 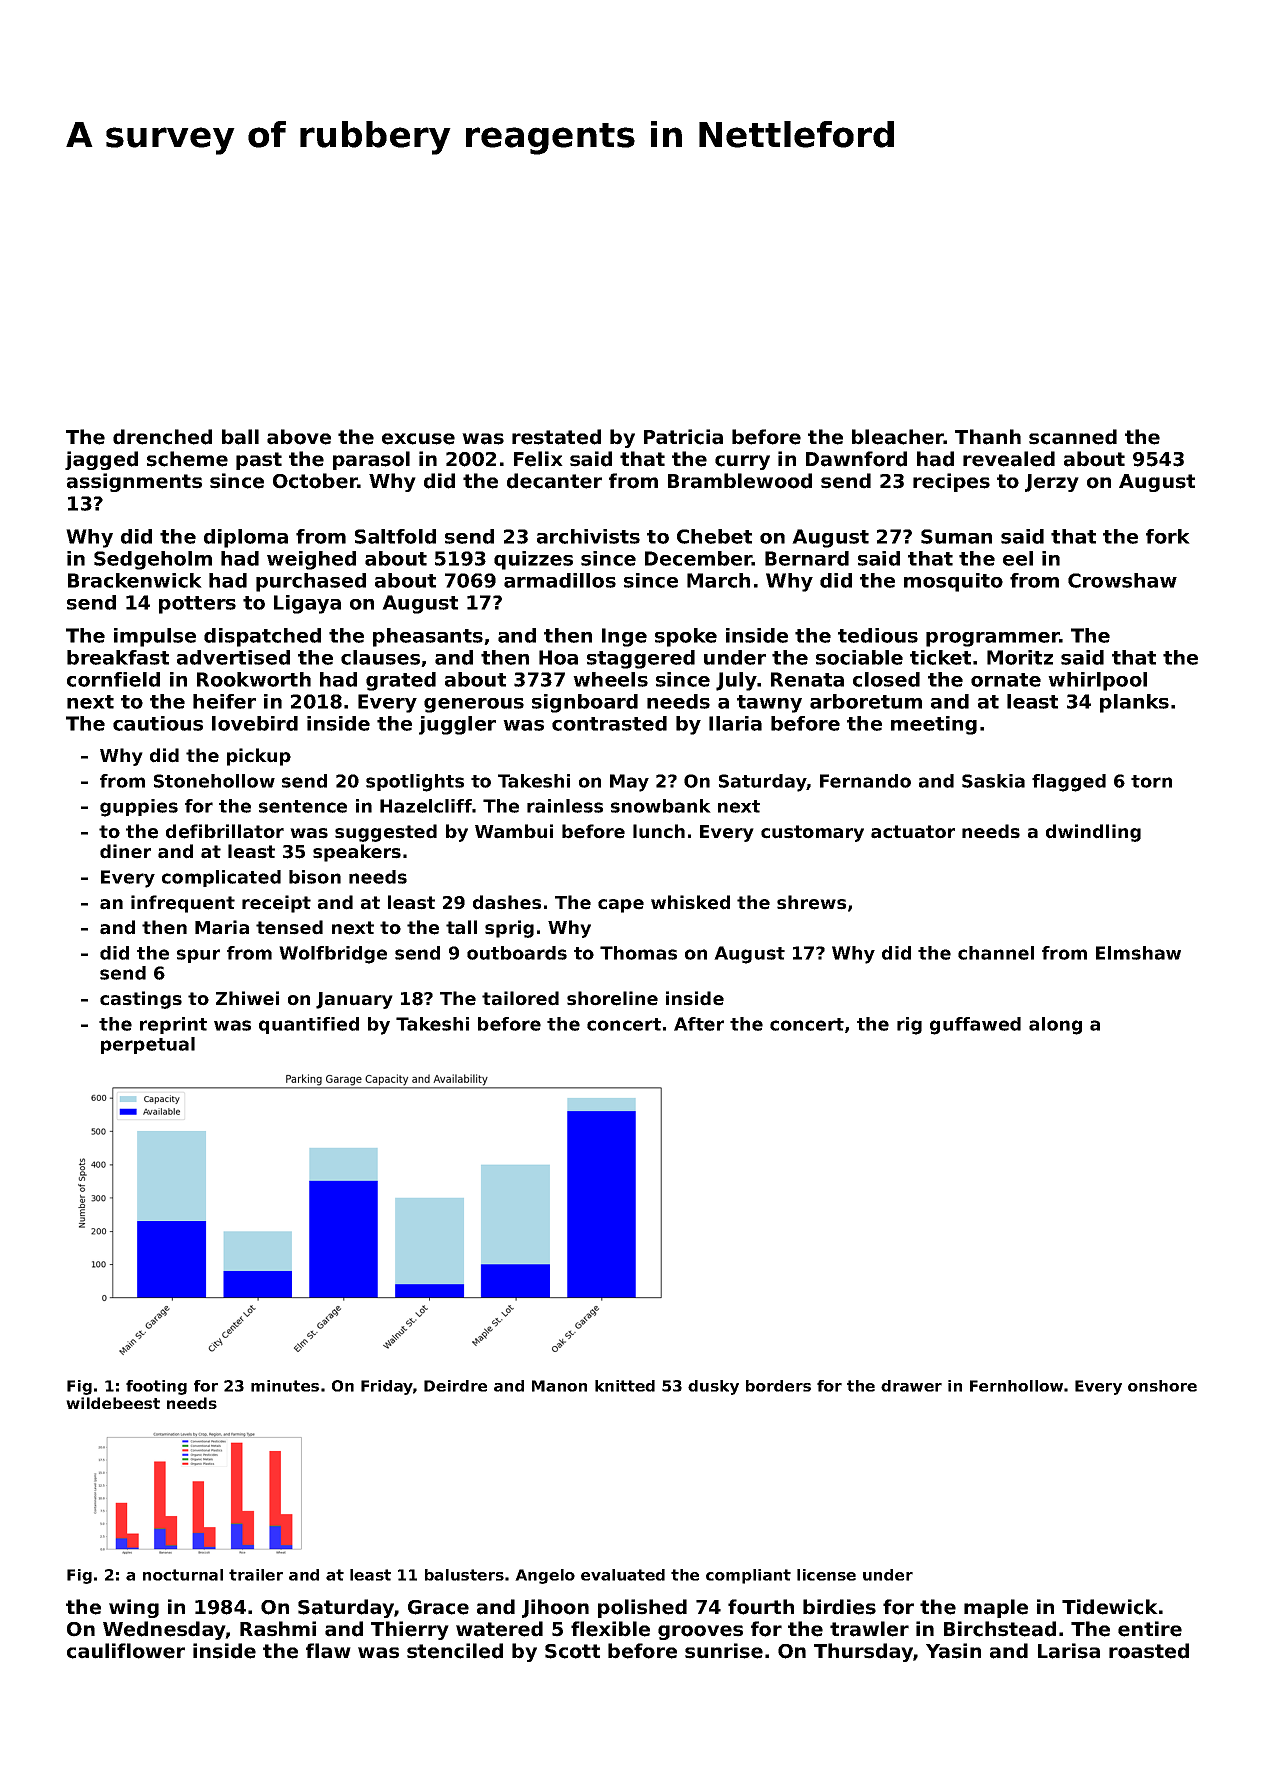 I want to click on knitted, so click(x=625, y=1386).
